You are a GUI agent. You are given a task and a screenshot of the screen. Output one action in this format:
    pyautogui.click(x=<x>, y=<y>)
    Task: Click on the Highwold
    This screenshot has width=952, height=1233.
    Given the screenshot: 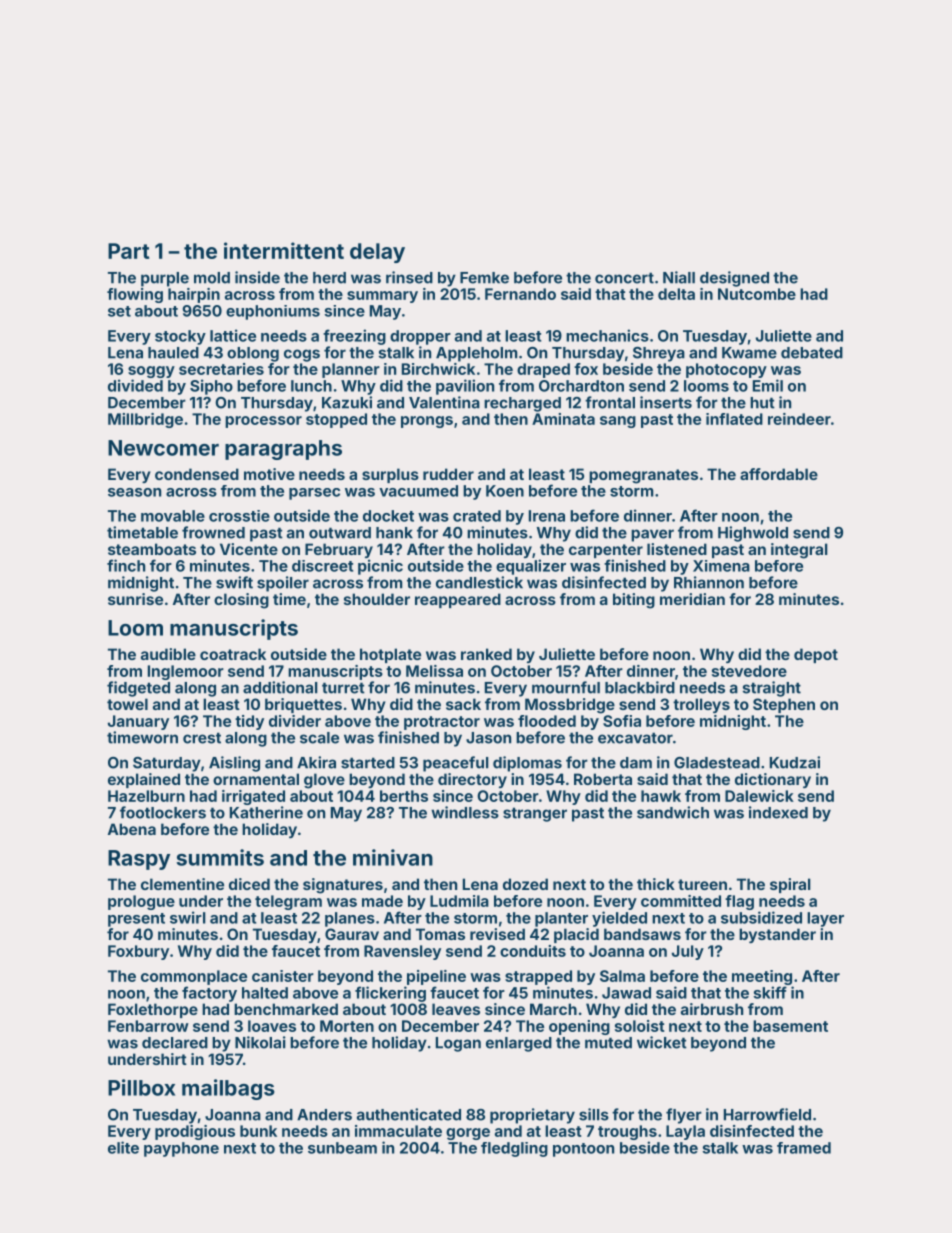 What is the action you would take?
    pyautogui.click(x=753, y=534)
